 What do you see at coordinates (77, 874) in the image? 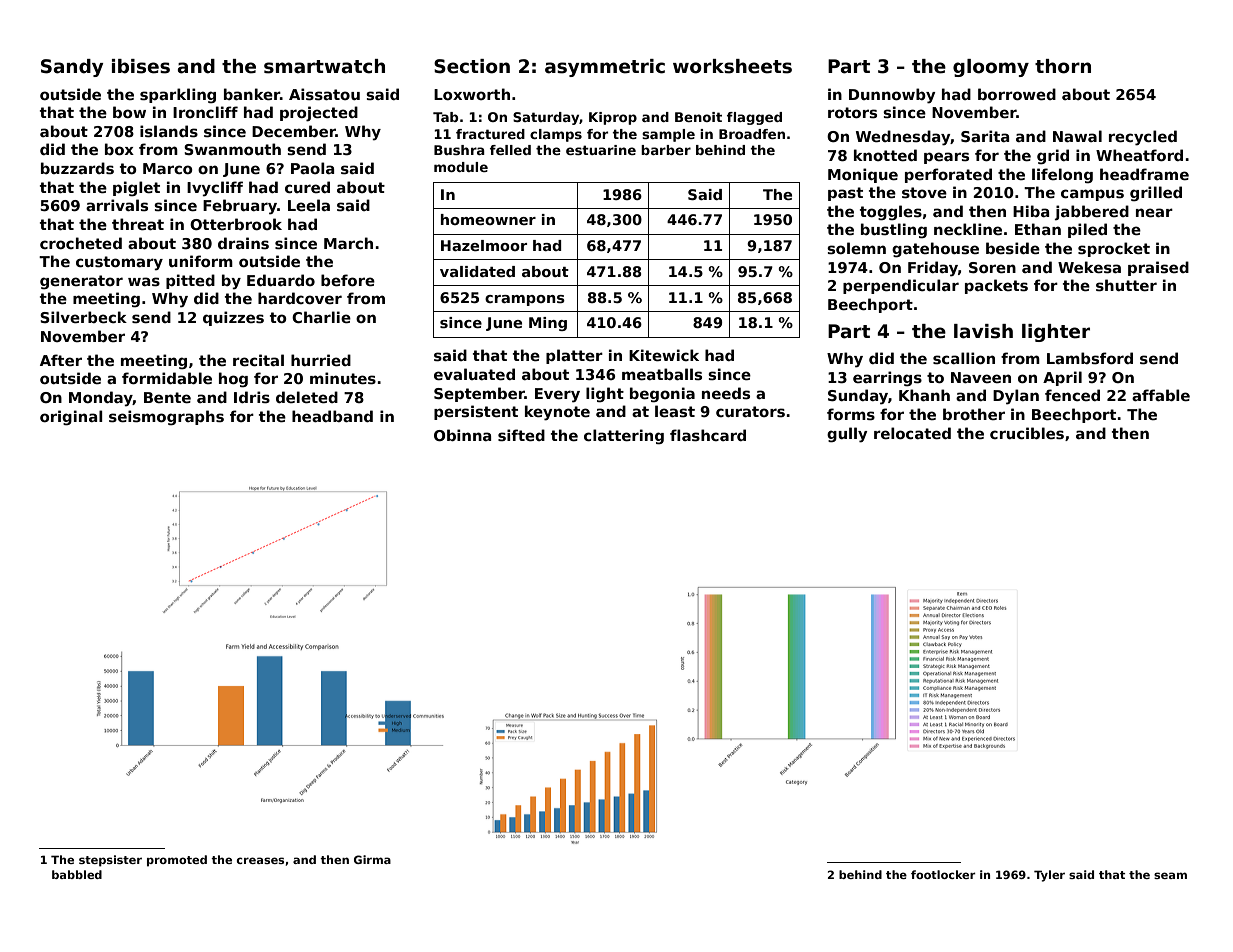
I see `babbled` at bounding box center [77, 874].
